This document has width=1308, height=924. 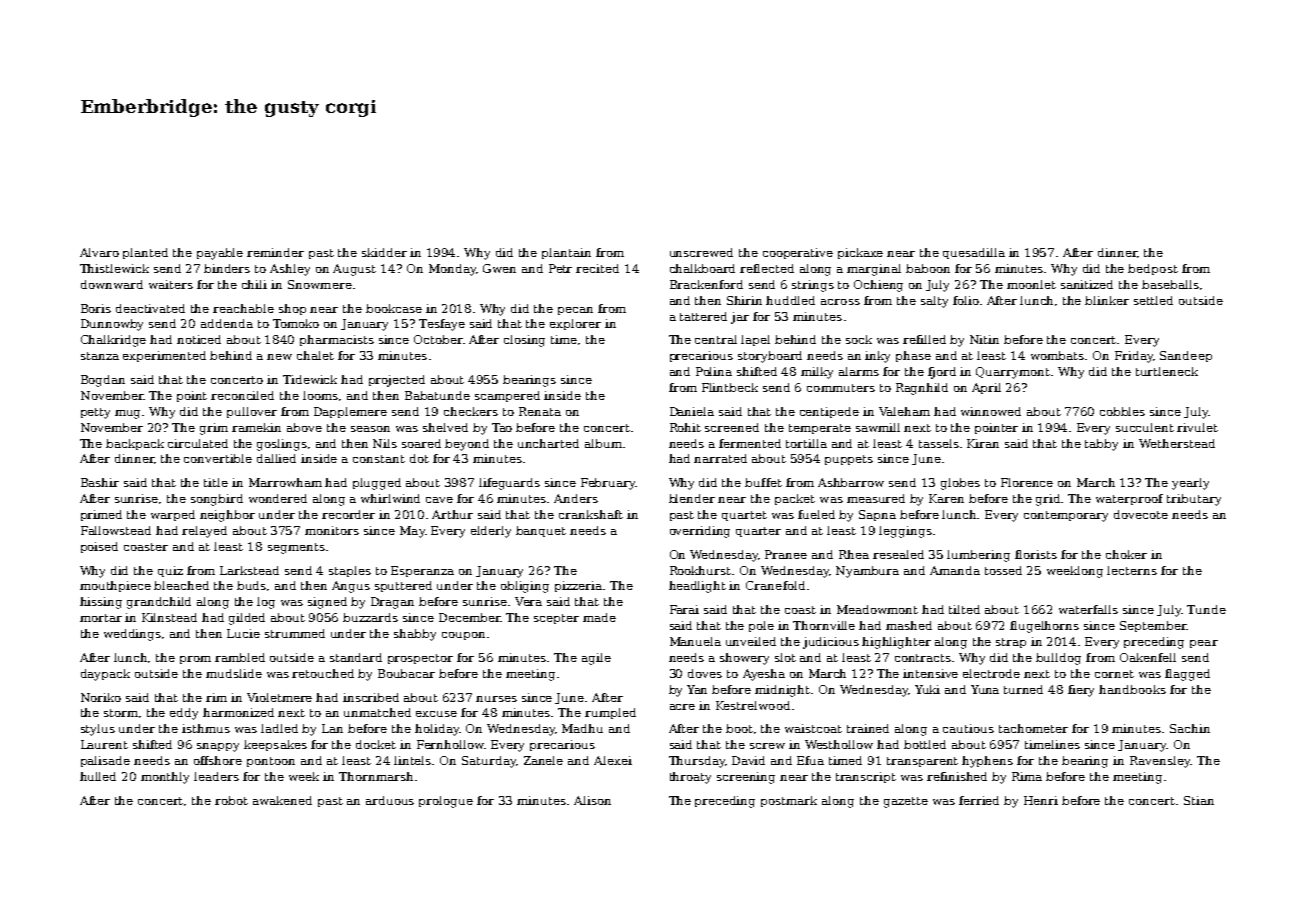 What do you see at coordinates (706, 284) in the document?
I see `Brackenford` at bounding box center [706, 284].
